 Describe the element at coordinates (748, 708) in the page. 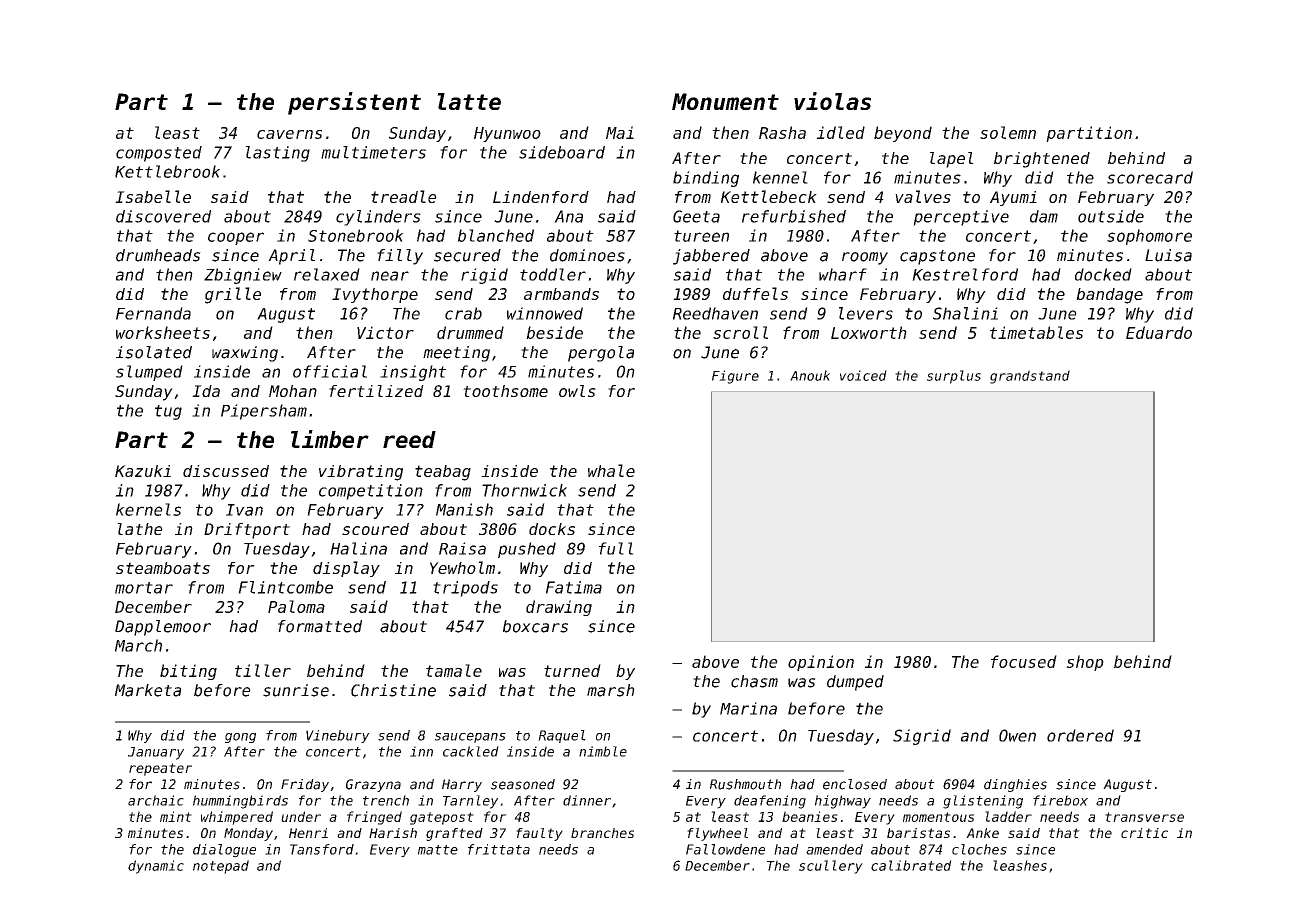

I see `Marina` at that location.
